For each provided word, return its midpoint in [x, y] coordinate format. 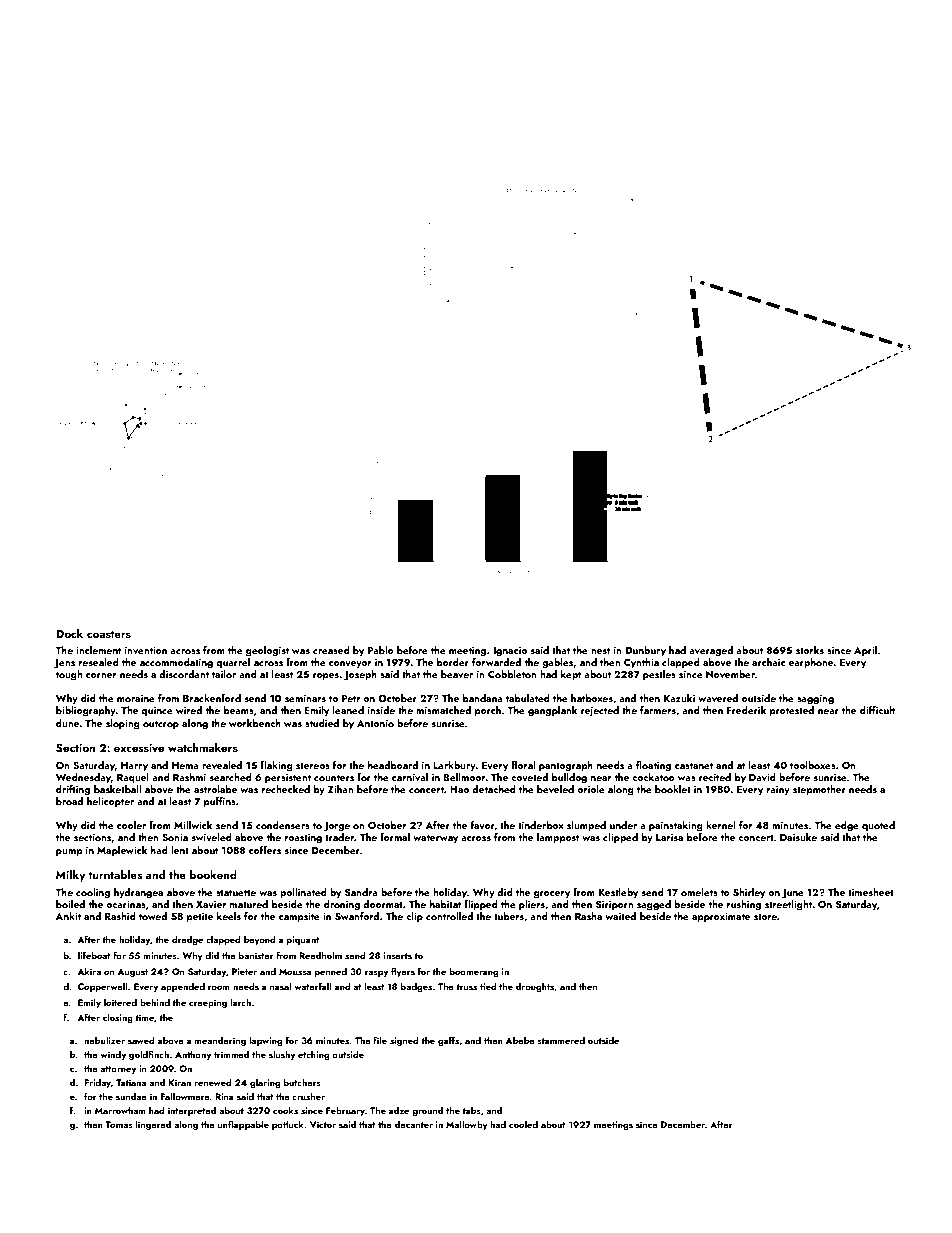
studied [322, 723]
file [380, 1040]
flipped [481, 905]
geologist [267, 651]
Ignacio [510, 652]
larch [240, 1002]
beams [239, 710]
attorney [118, 1070]
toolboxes [813, 765]
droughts [535, 987]
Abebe [520, 1040]
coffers [265, 850]
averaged [711, 651]
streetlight [788, 905]
